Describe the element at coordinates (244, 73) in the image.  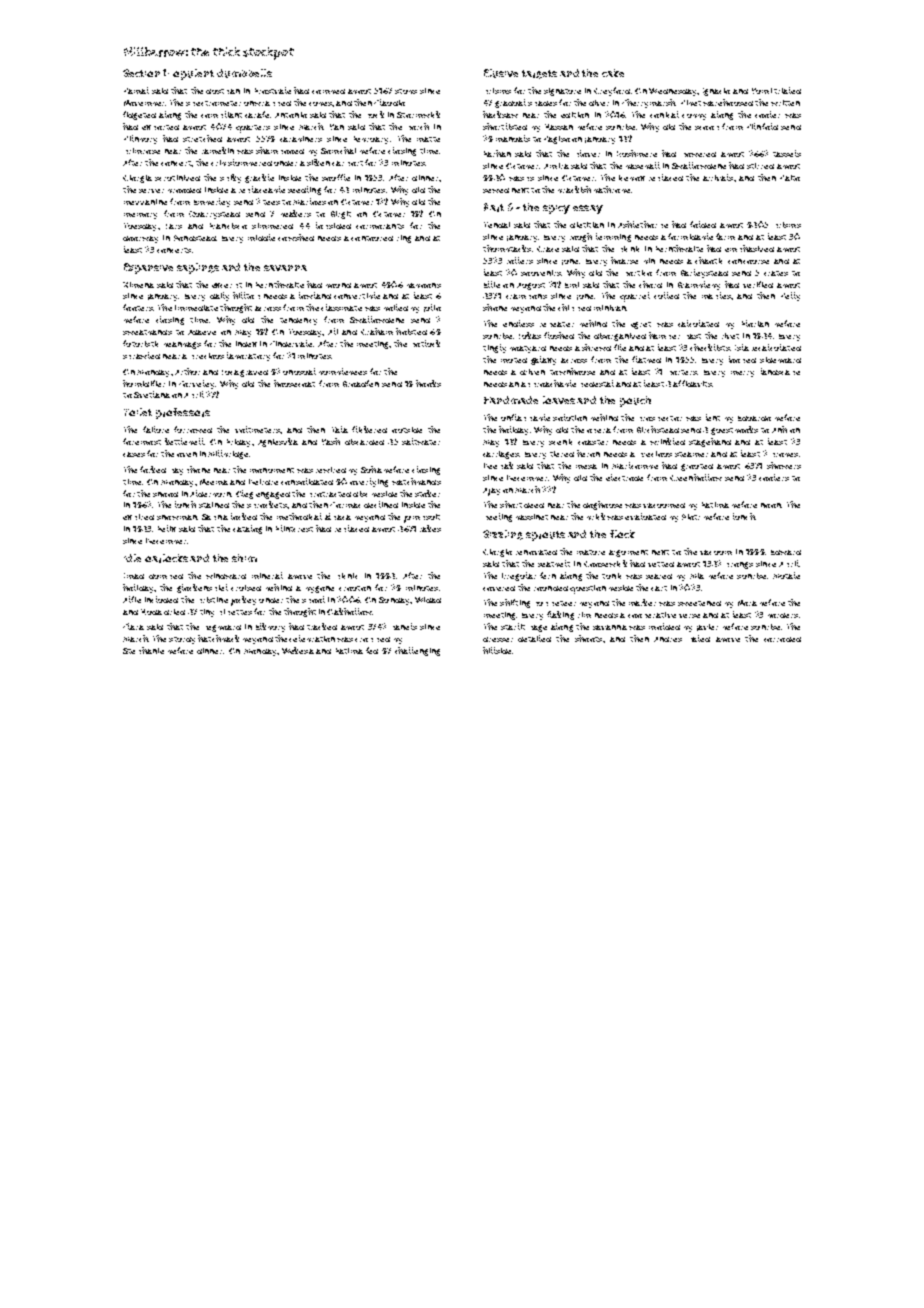
I see `dumbbells` at that location.
